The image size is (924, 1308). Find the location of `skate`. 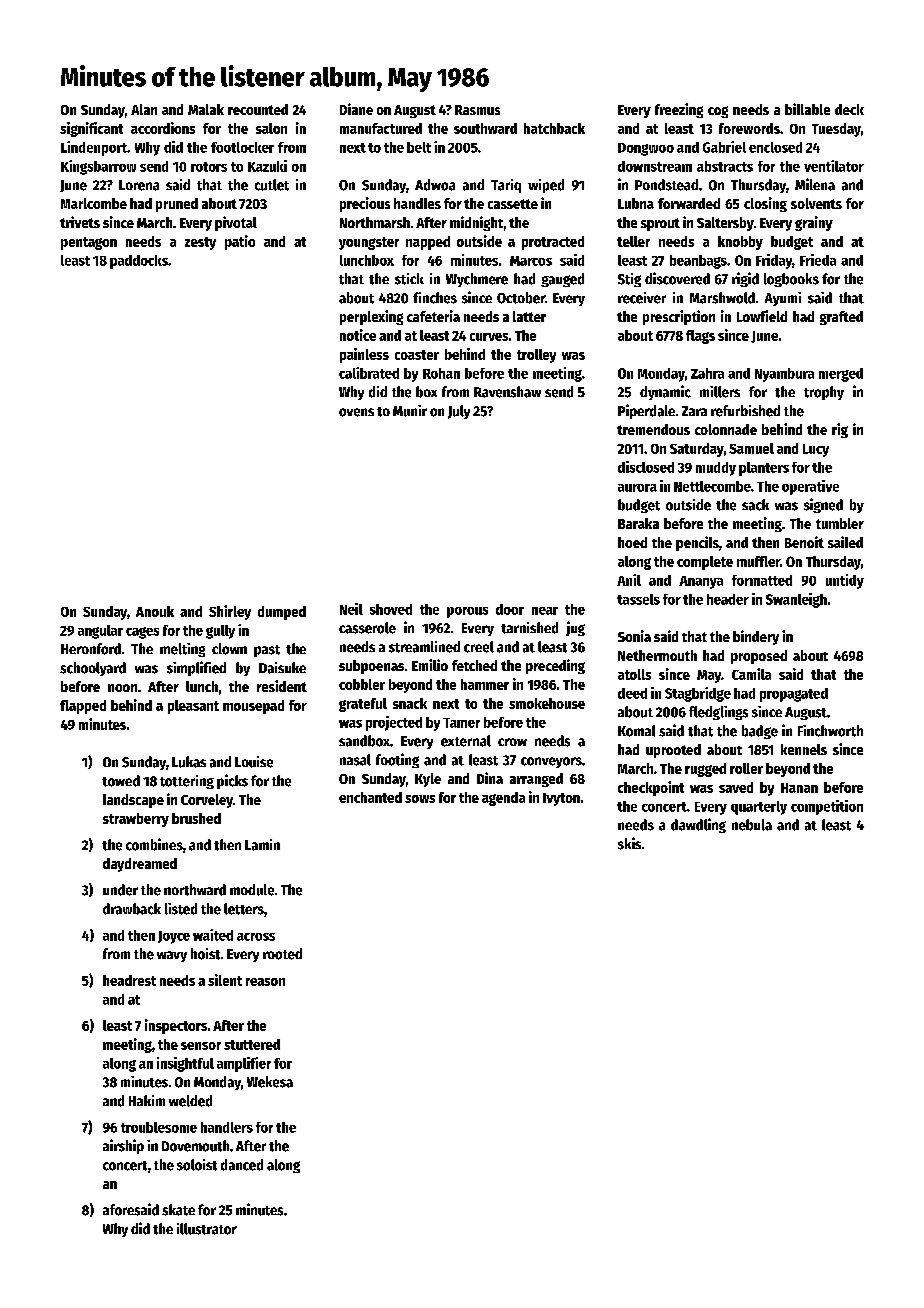

skate is located at coordinates (178, 1210).
